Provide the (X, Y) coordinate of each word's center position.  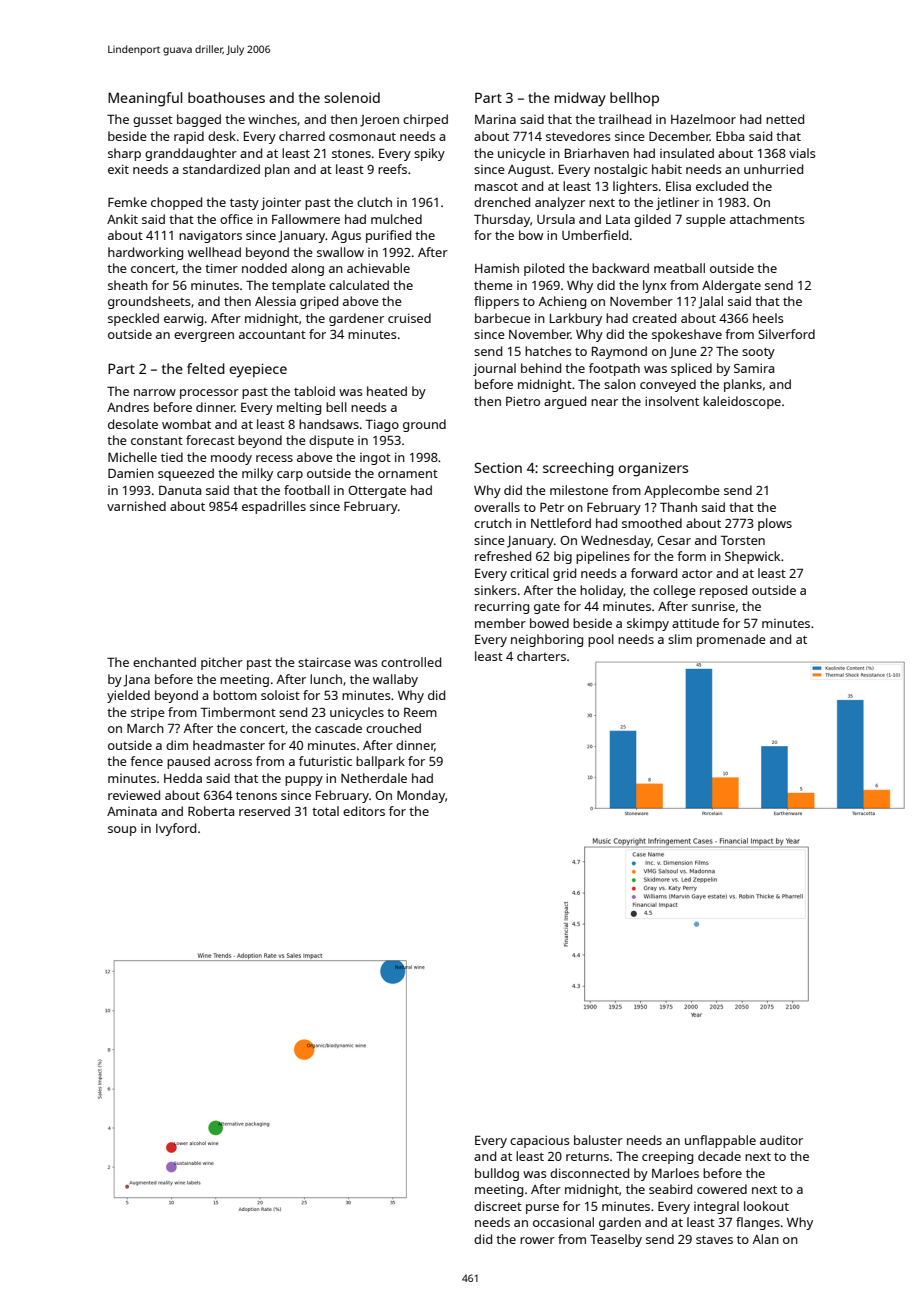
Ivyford (176, 829)
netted (785, 119)
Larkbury (576, 319)
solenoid (352, 97)
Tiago (382, 425)
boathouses (226, 97)
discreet (498, 1206)
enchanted (164, 662)
